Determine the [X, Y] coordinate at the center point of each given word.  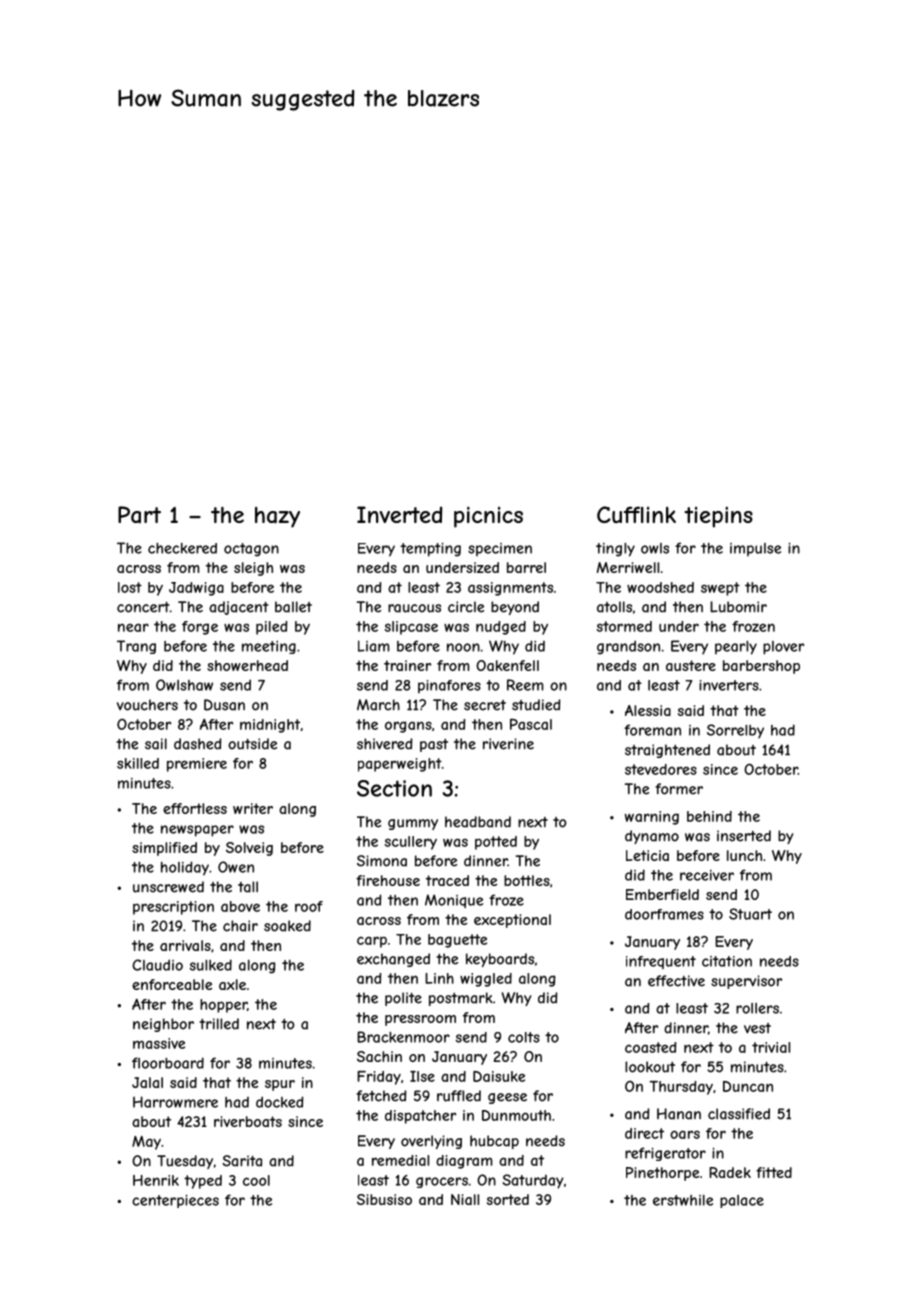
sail [156, 744]
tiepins [718, 517]
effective [676, 981]
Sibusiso [384, 1199]
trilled [219, 1024]
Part [139, 515]
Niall [465, 1199]
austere [691, 665]
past [434, 745]
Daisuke [499, 1076]
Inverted [399, 514]
